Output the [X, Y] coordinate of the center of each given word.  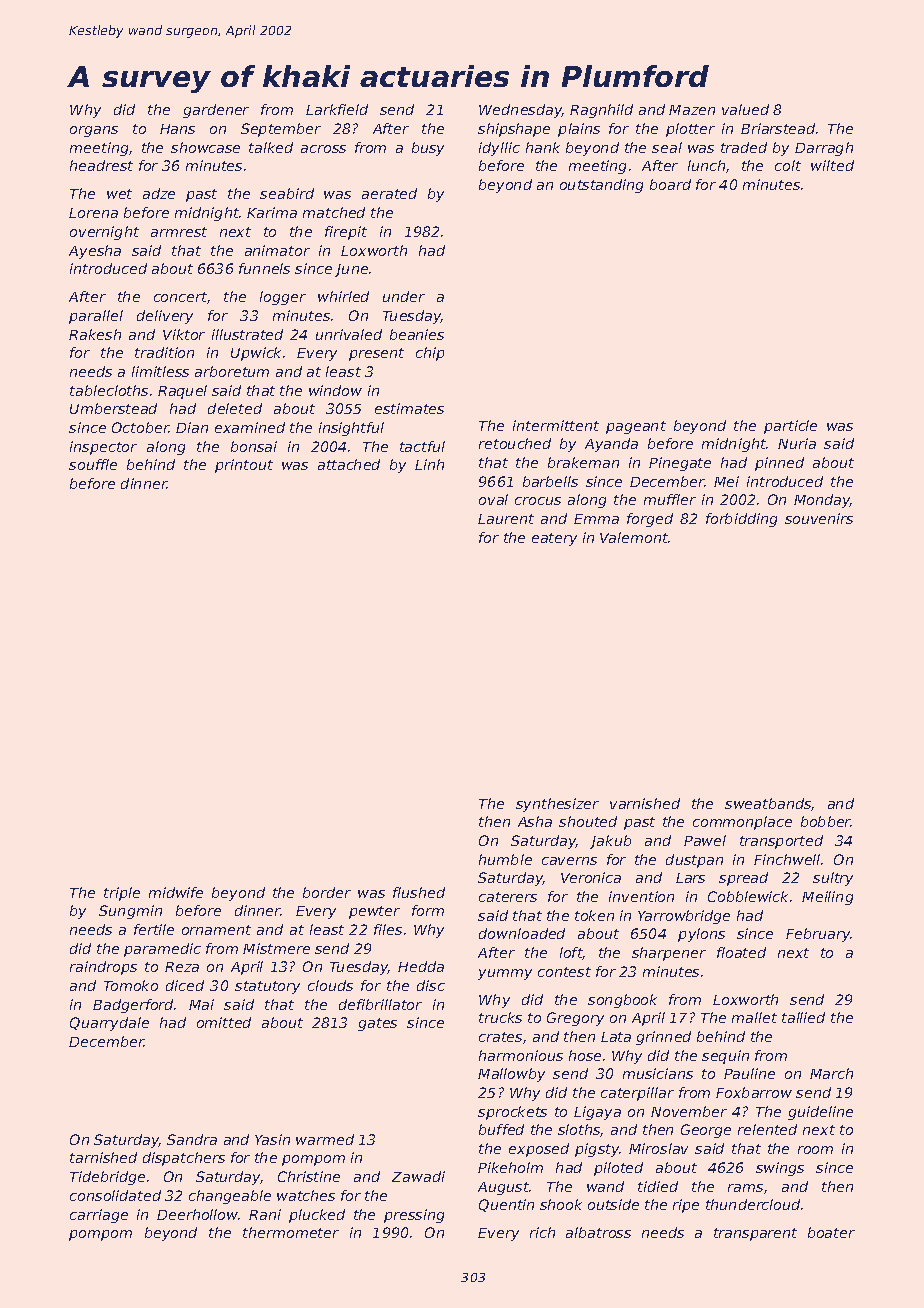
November [689, 1111]
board [670, 184]
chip [430, 354]
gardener [216, 111]
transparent [755, 1234]
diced [185, 985]
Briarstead [778, 128]
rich [542, 1232]
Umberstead [113, 408]
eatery [554, 539]
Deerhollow [197, 1214]
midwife [176, 892]
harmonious [521, 1055]
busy [428, 149]
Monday [822, 501]
